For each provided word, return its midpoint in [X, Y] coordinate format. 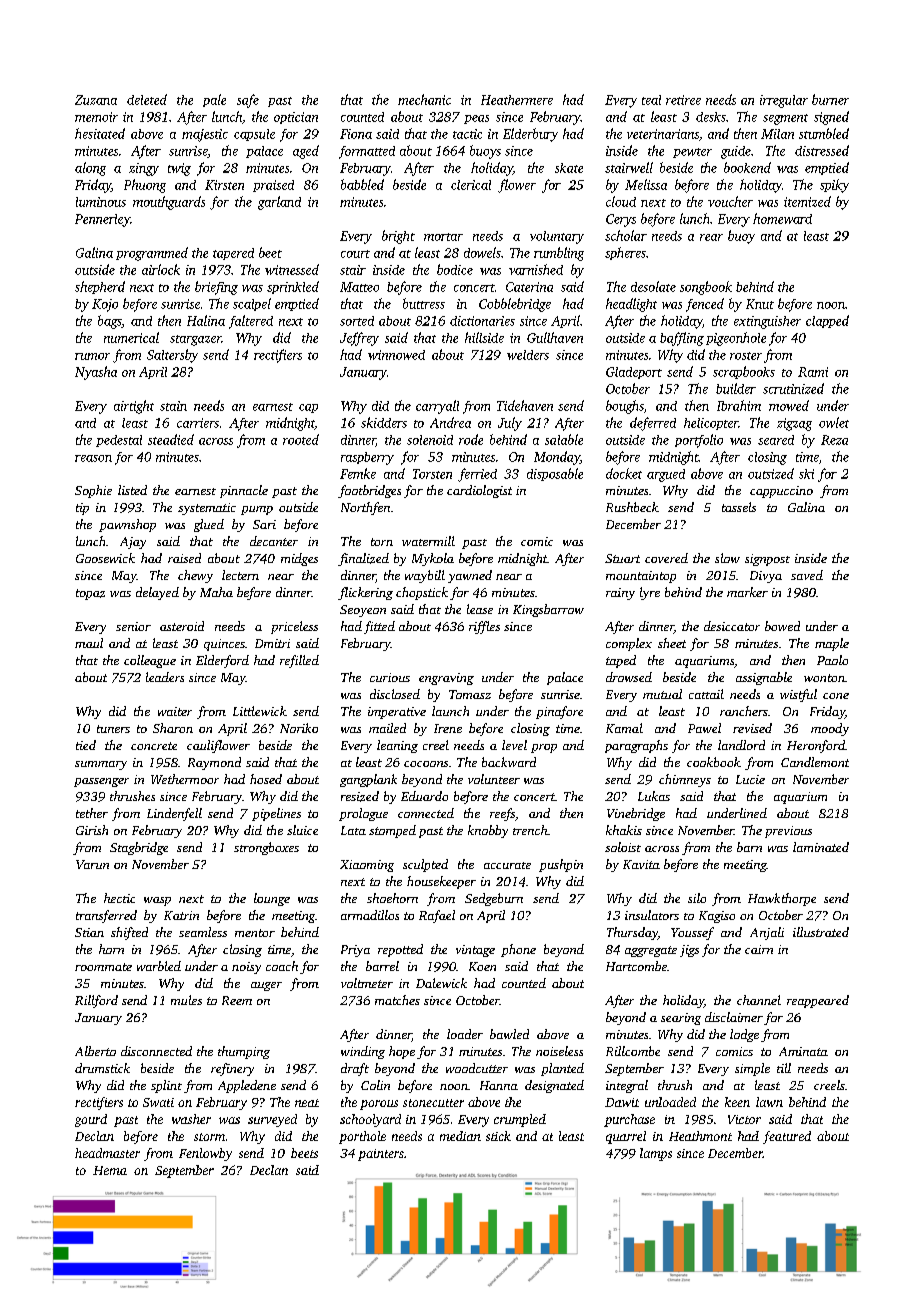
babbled [362, 184]
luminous [101, 202]
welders [528, 355]
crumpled [520, 1120]
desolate [653, 286]
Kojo [105, 305]
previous [788, 832]
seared [776, 440]
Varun [92, 864]
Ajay [133, 543]
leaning [397, 746]
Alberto [95, 1051]
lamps [656, 1154]
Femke [358, 473]
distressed [822, 150]
